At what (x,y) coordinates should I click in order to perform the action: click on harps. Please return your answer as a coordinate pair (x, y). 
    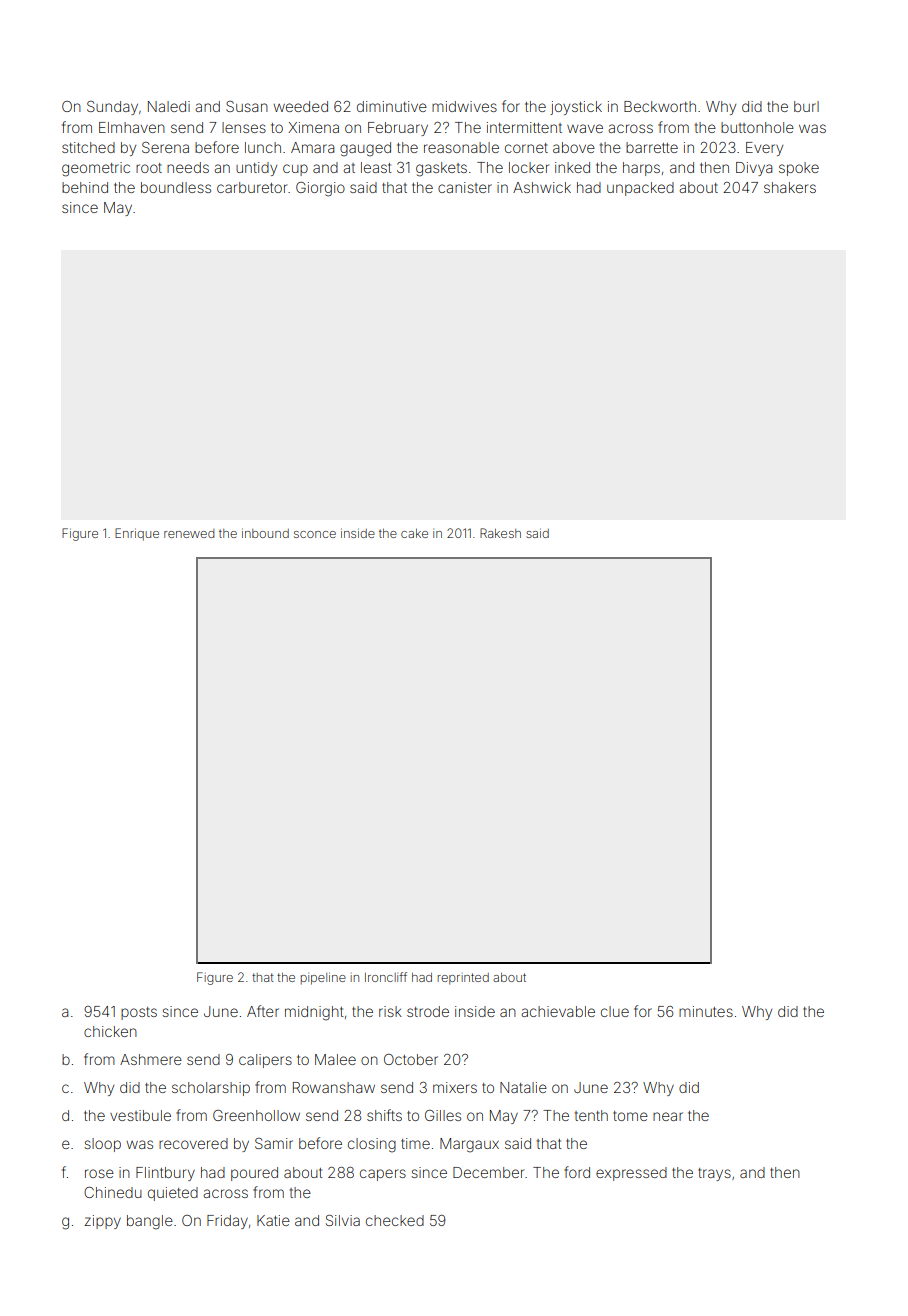
    Looking at the image, I should click on (641, 169).
